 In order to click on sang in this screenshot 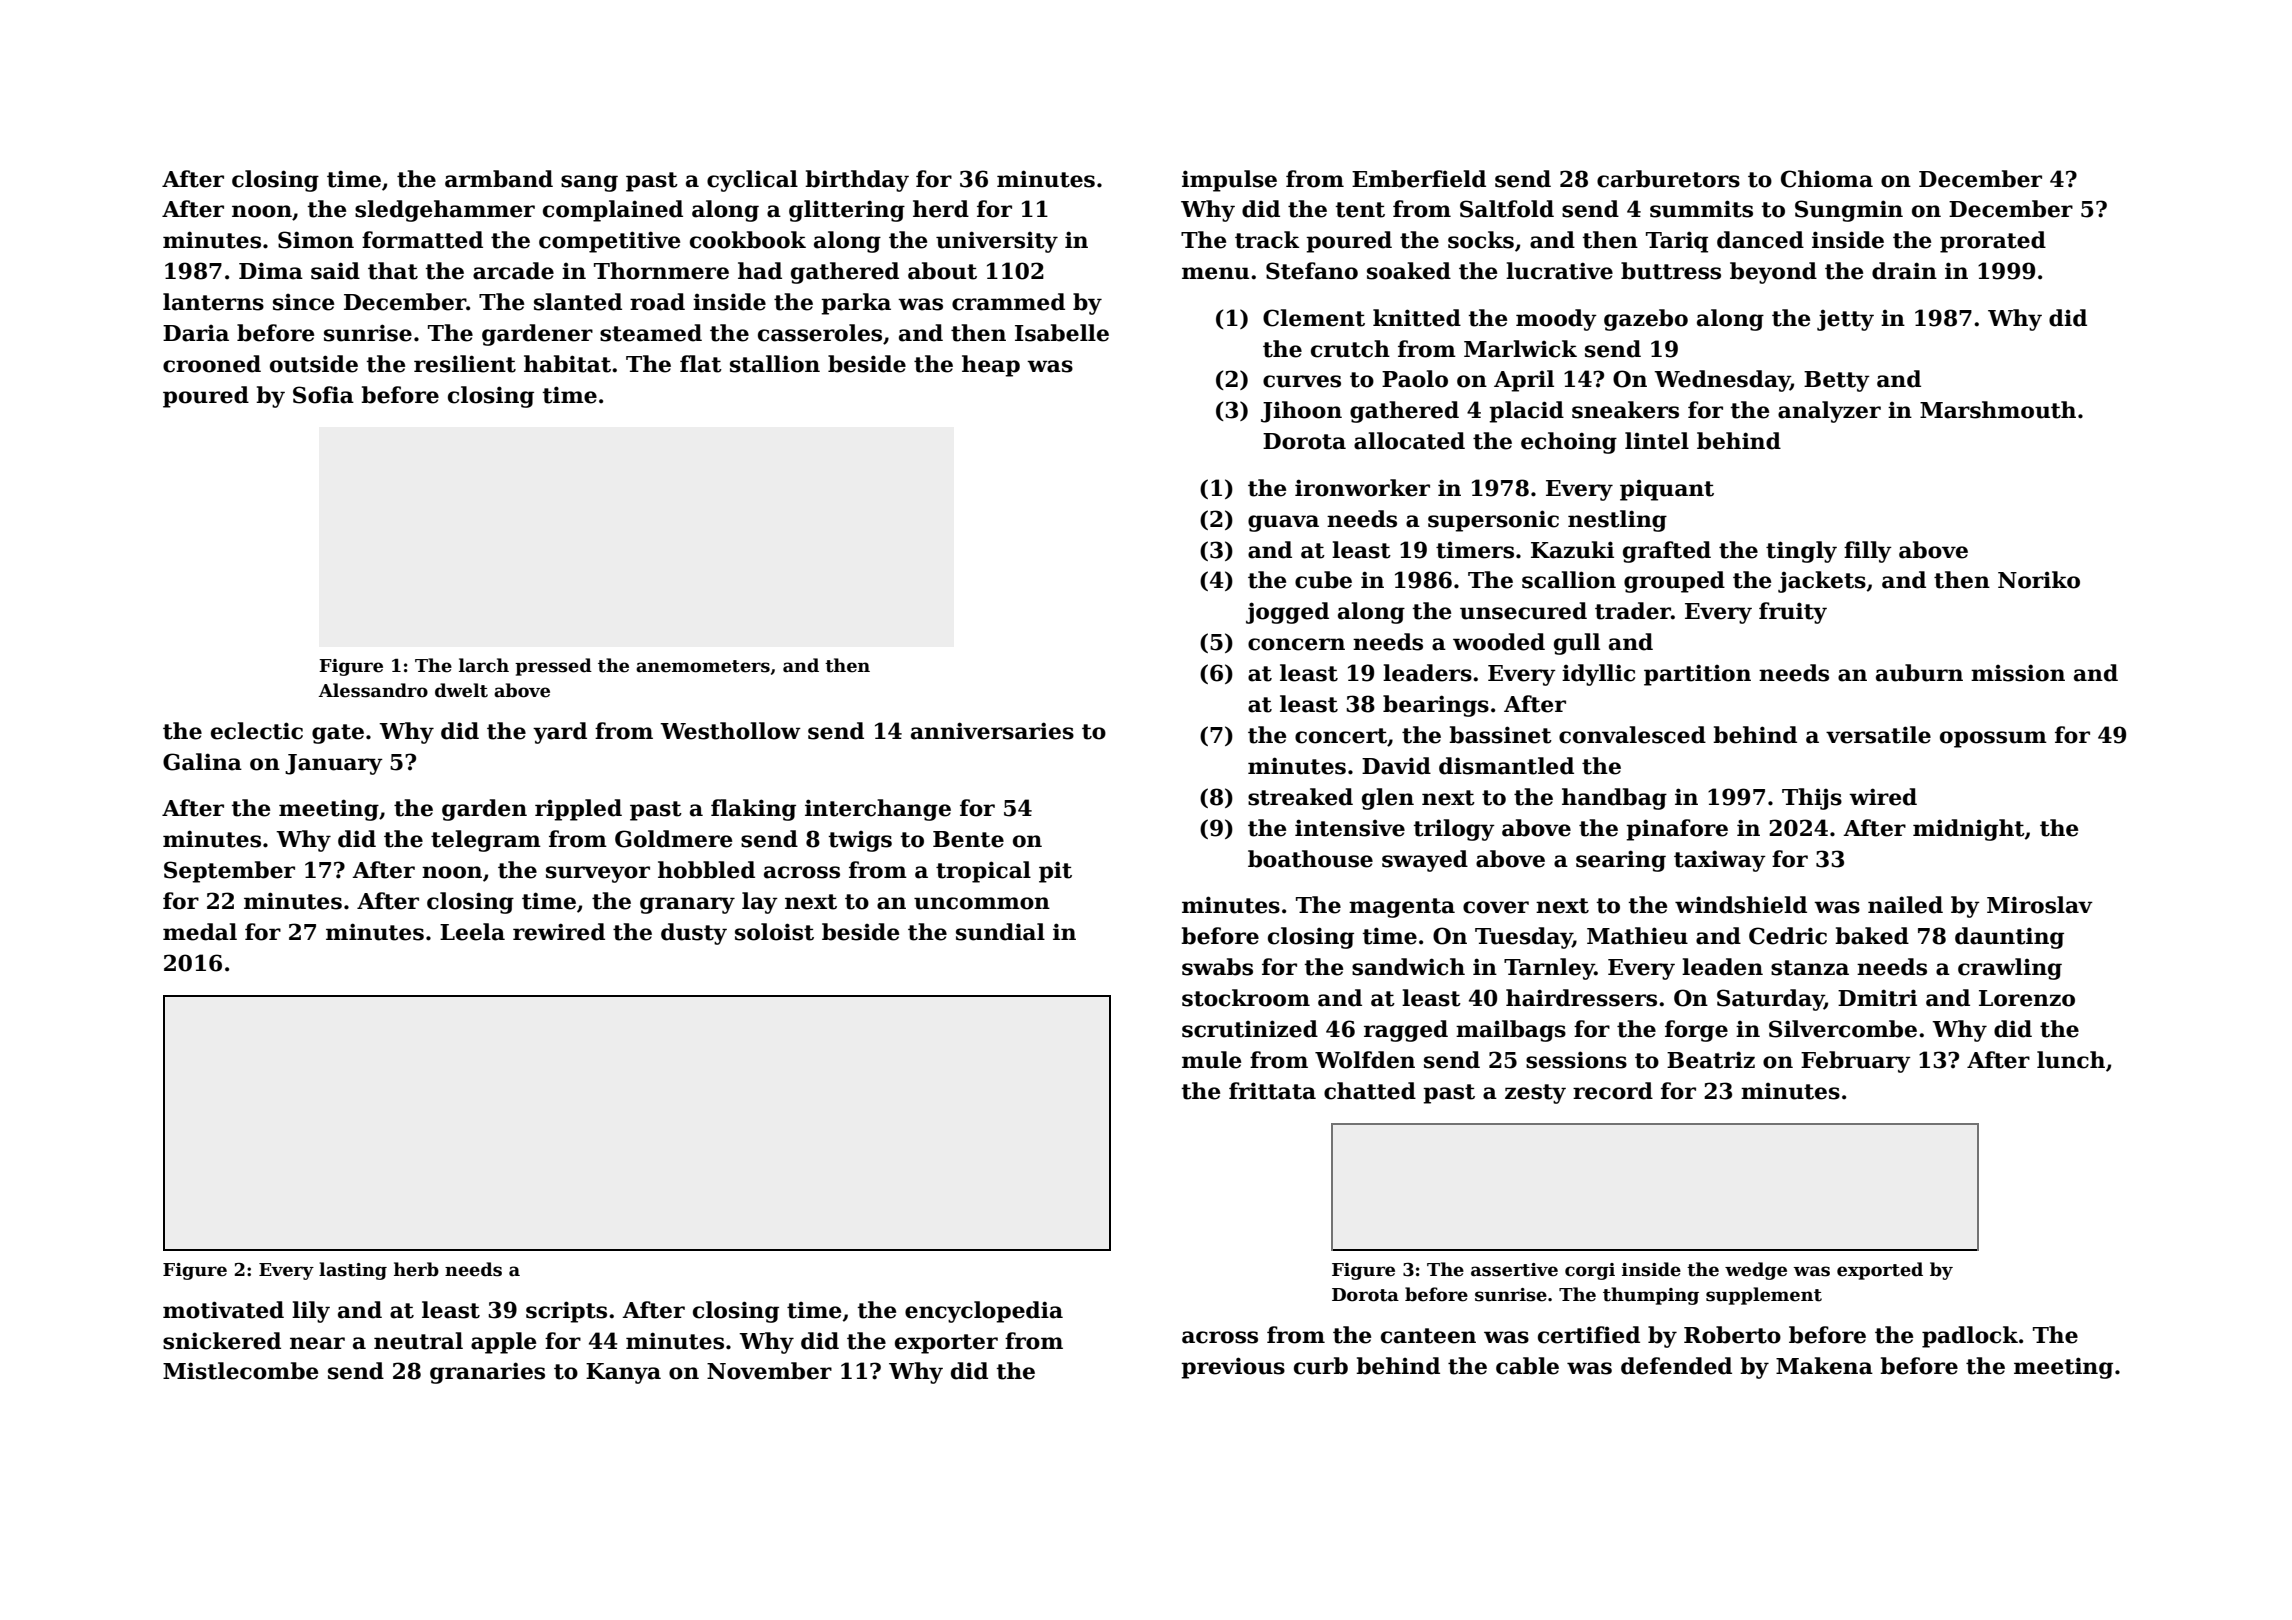, I will do `click(589, 183)`.
